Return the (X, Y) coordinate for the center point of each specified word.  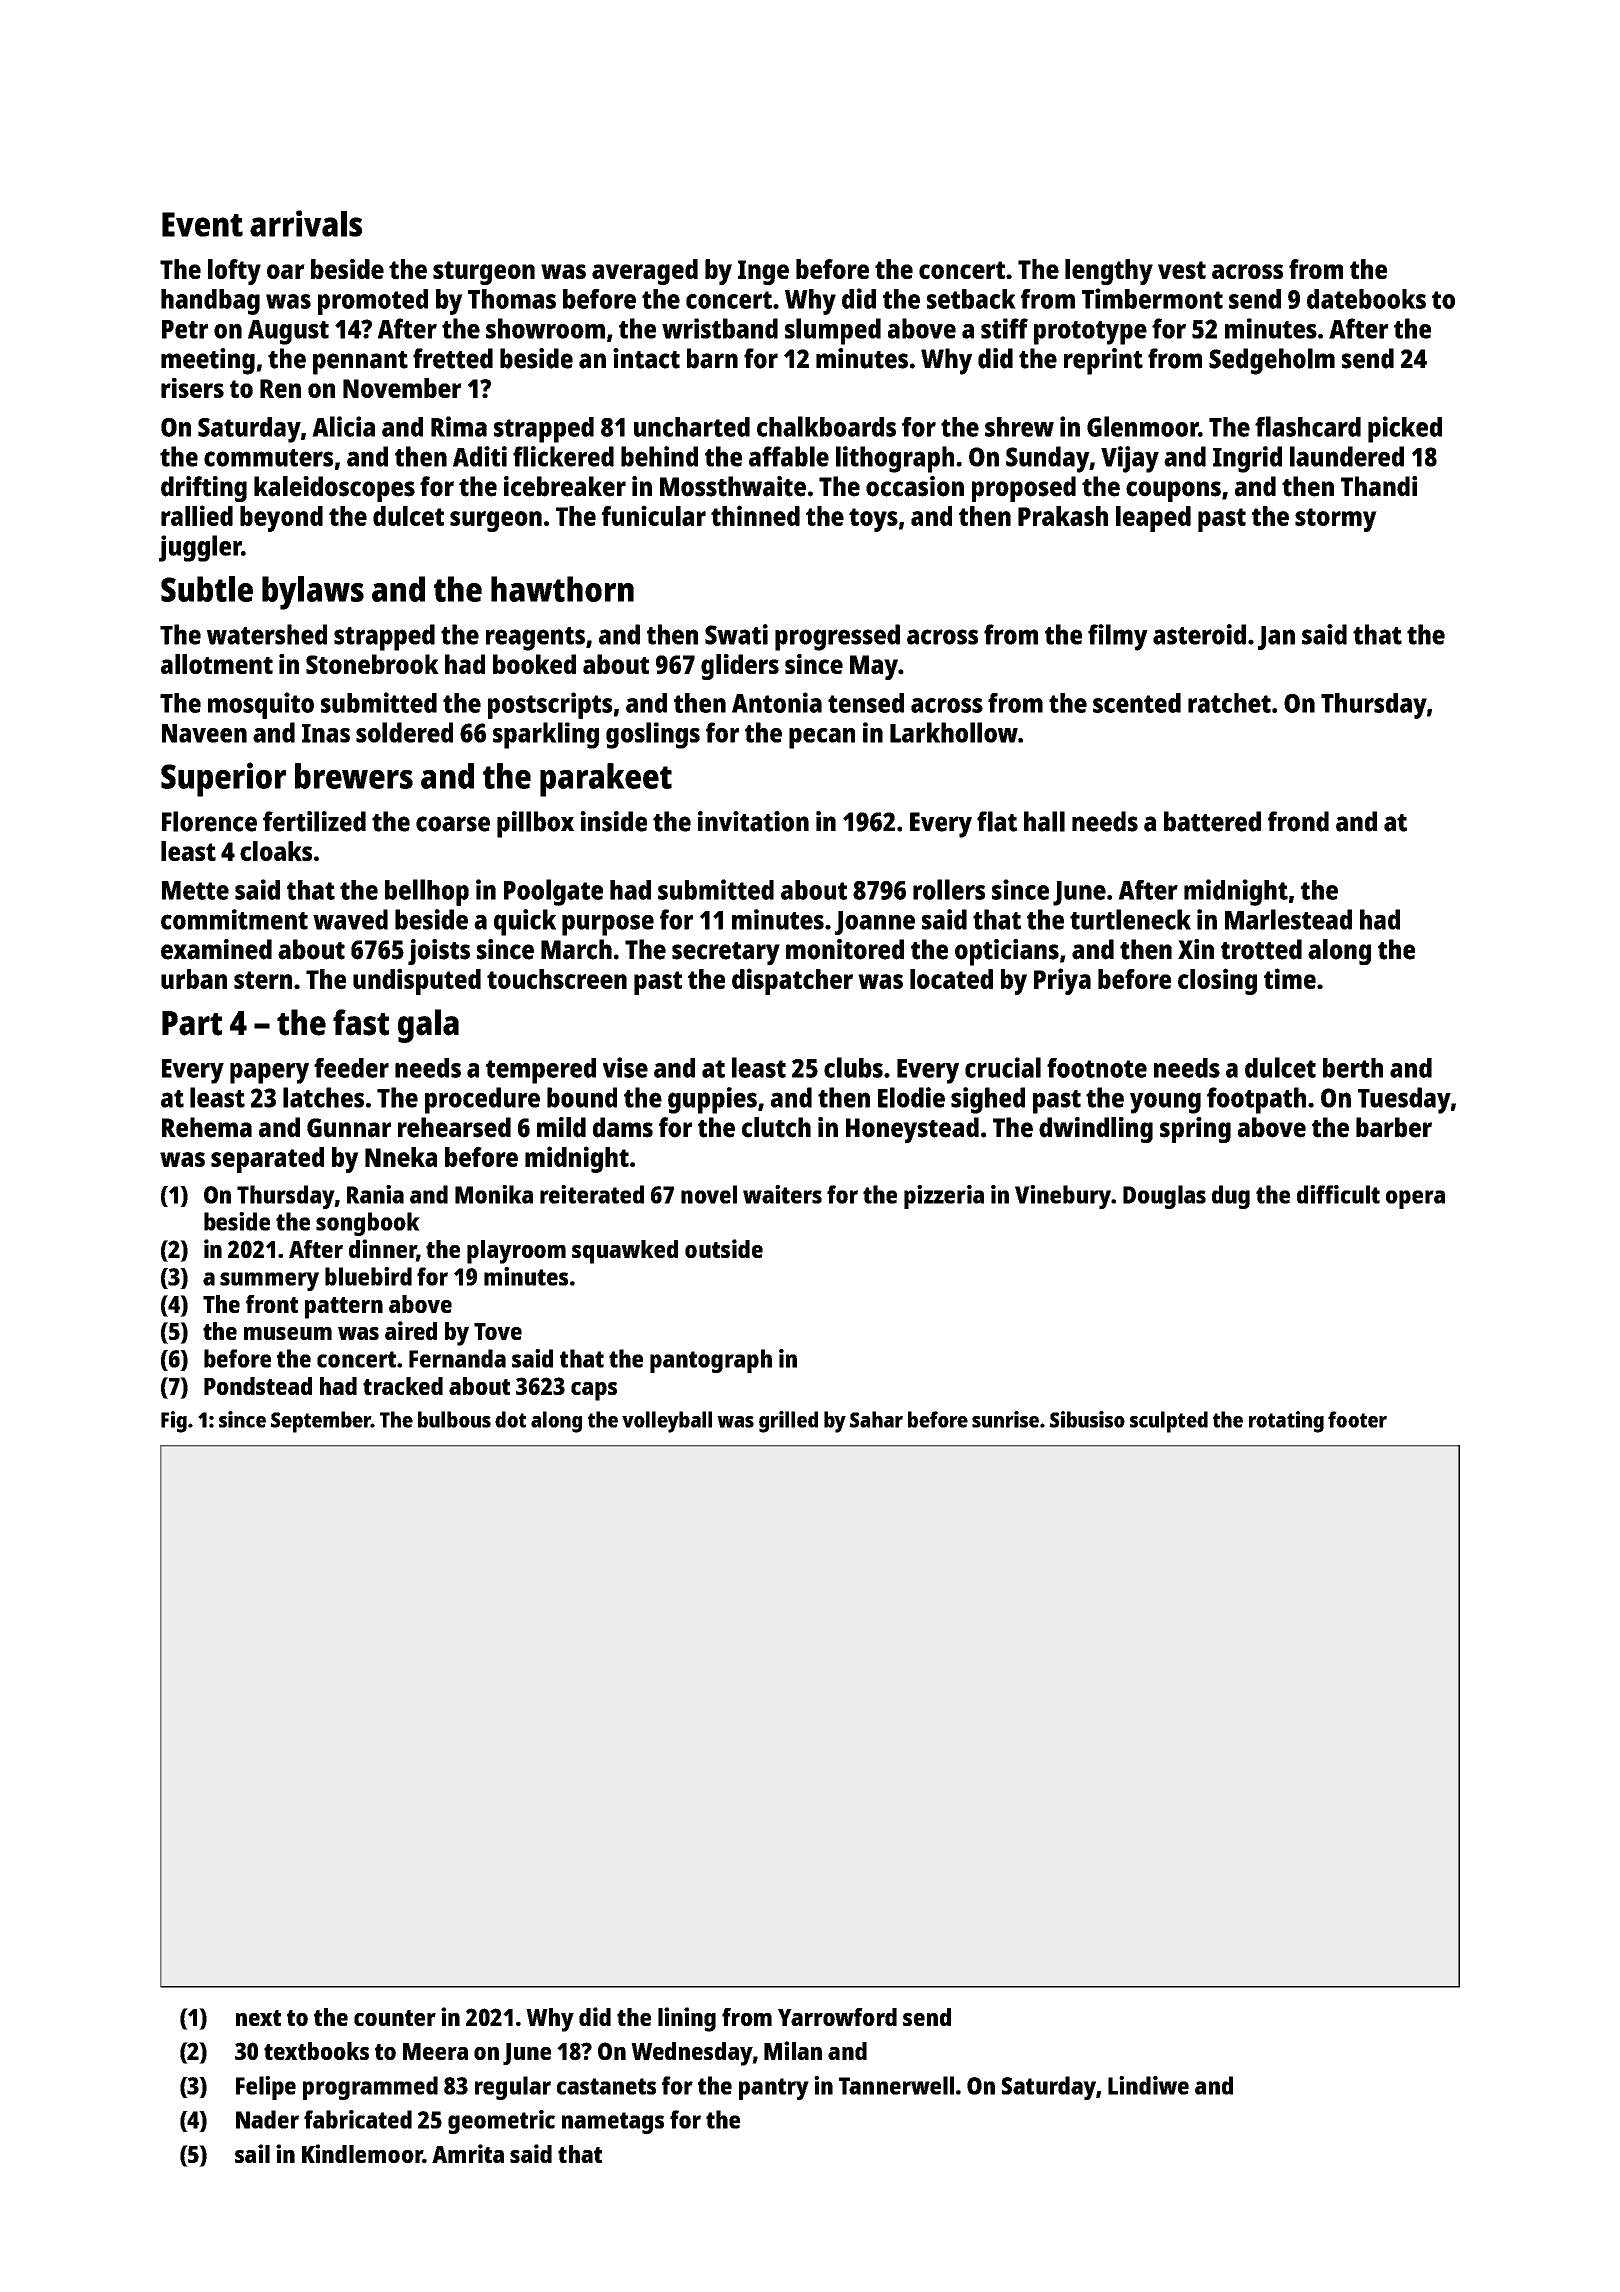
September (321, 1422)
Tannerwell (896, 2085)
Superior (223, 779)
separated (267, 1160)
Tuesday (1404, 1100)
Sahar (876, 1419)
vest (1182, 270)
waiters (782, 1194)
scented (1137, 703)
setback (971, 299)
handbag (210, 302)
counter (395, 2018)
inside (613, 821)
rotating (1286, 1422)
